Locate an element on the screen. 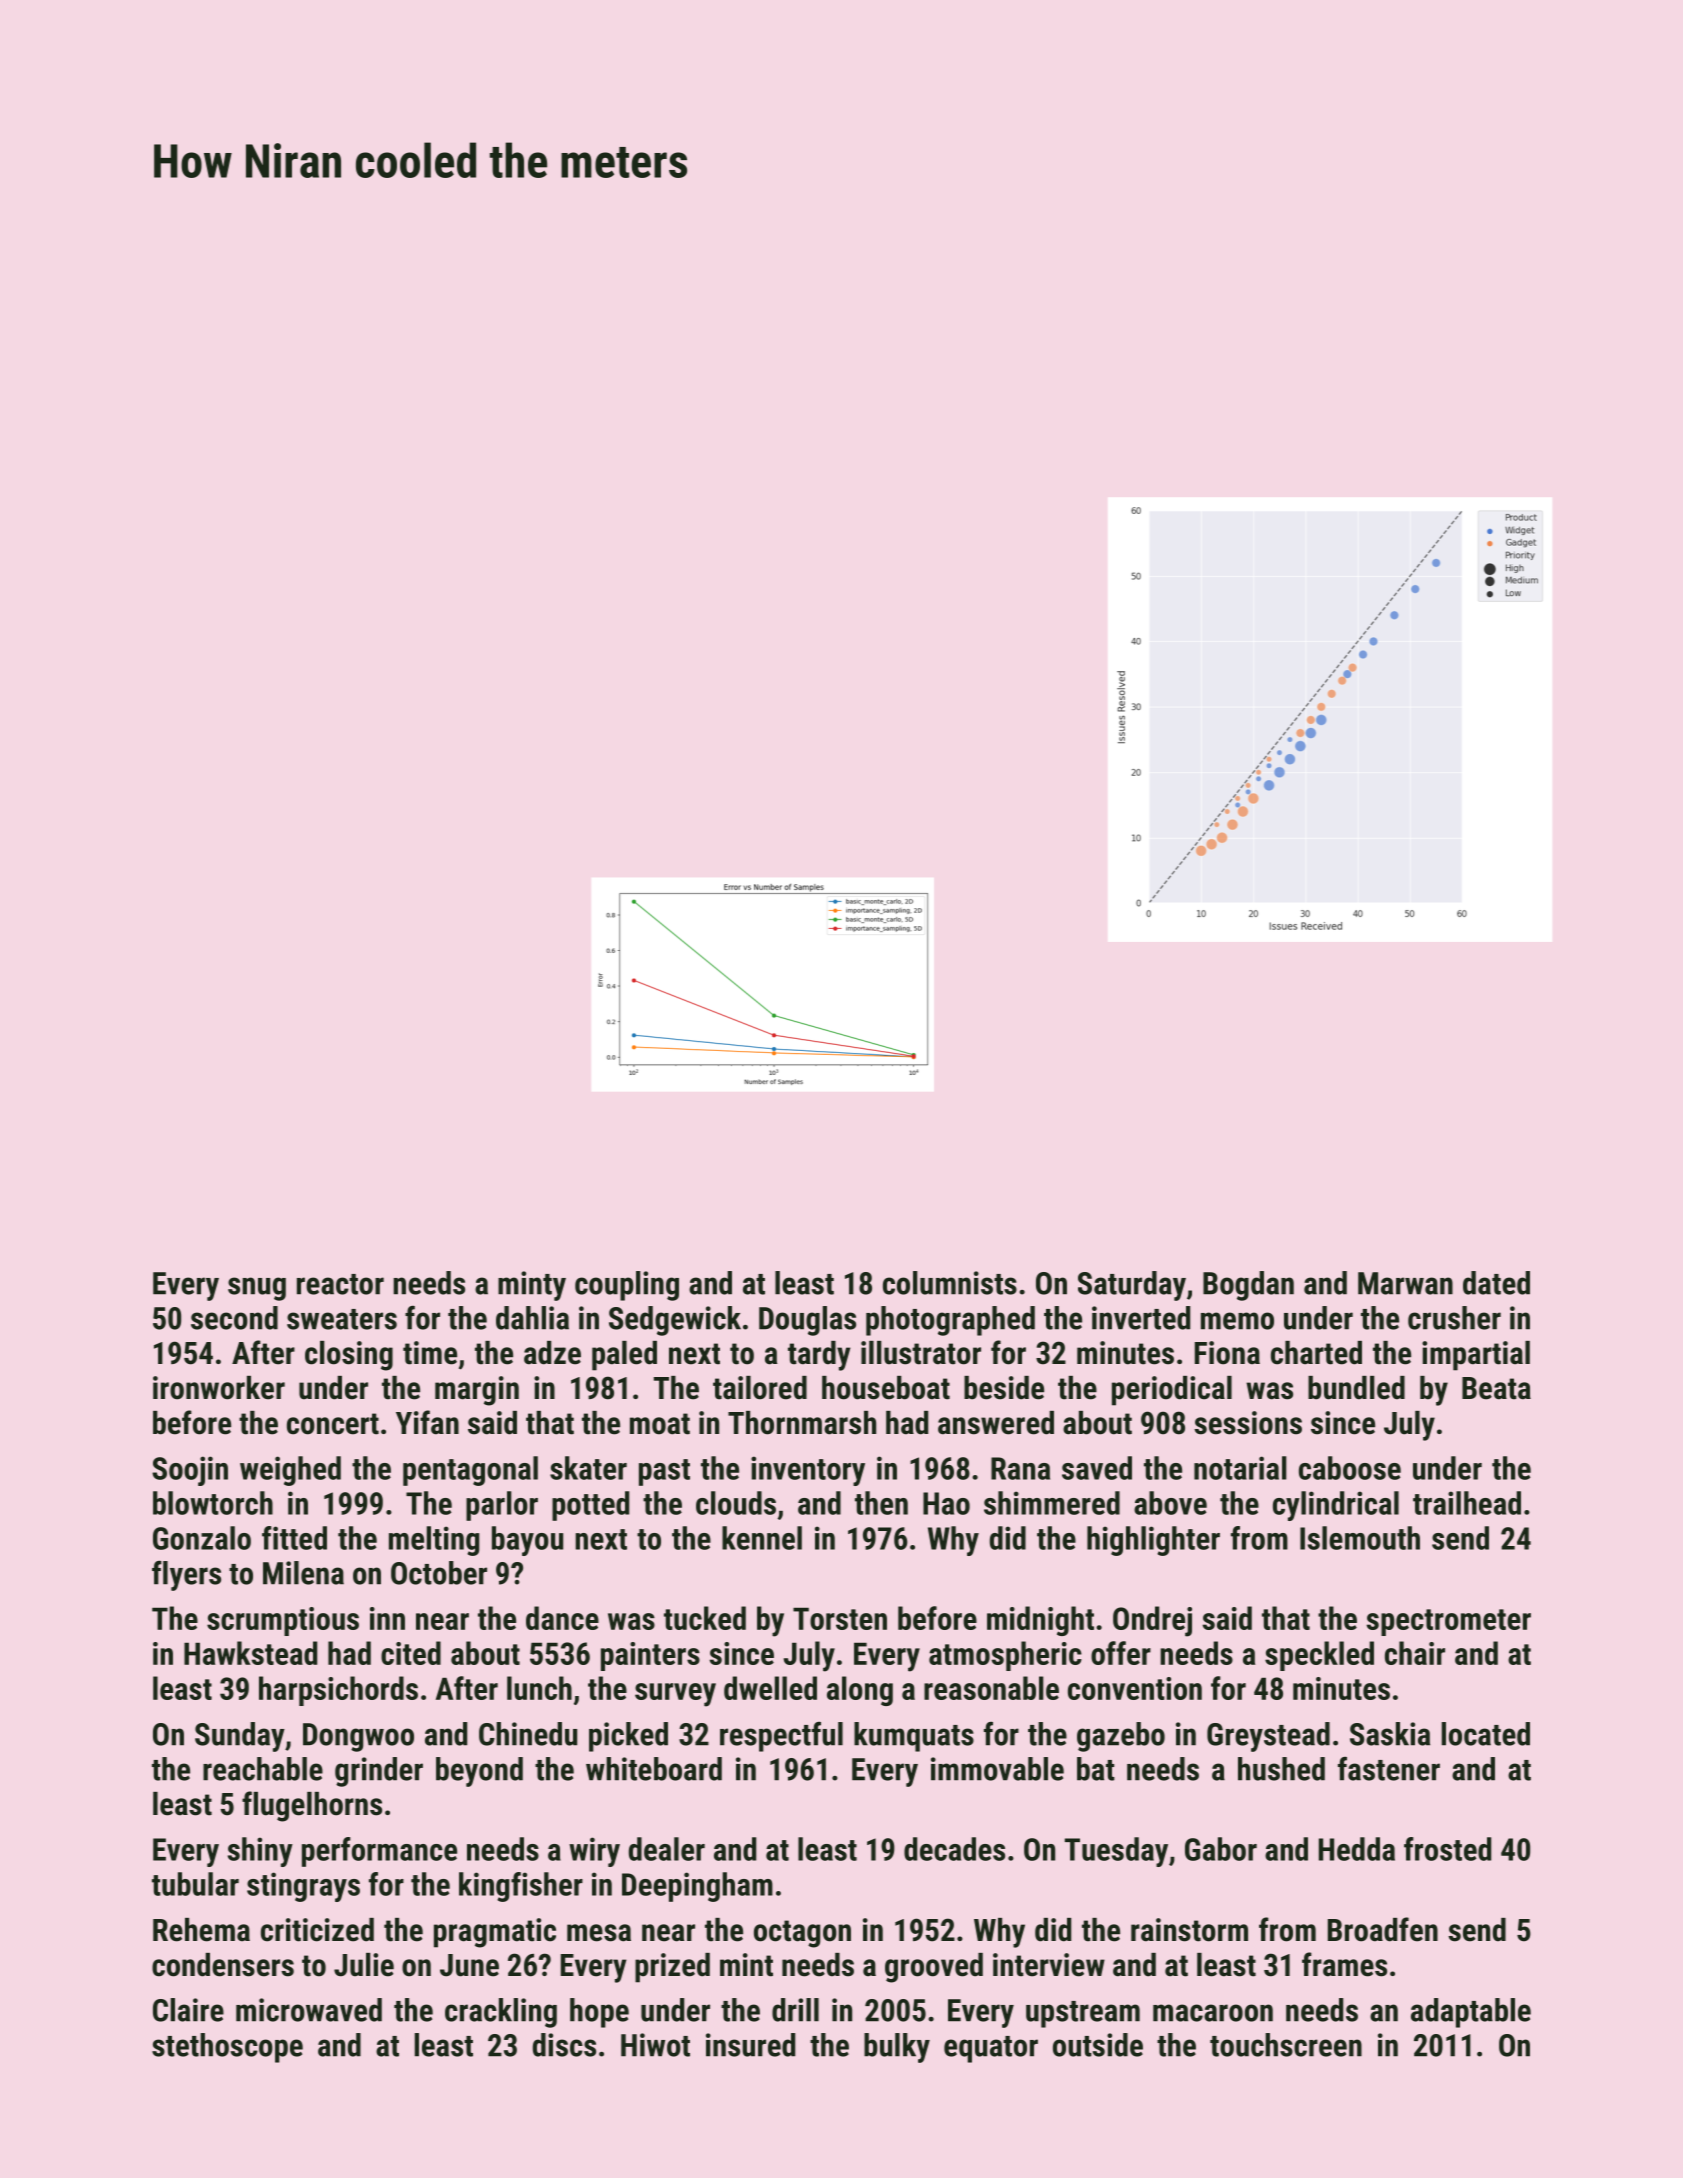 The image size is (1683, 2178). illustrator is located at coordinates (921, 1353).
